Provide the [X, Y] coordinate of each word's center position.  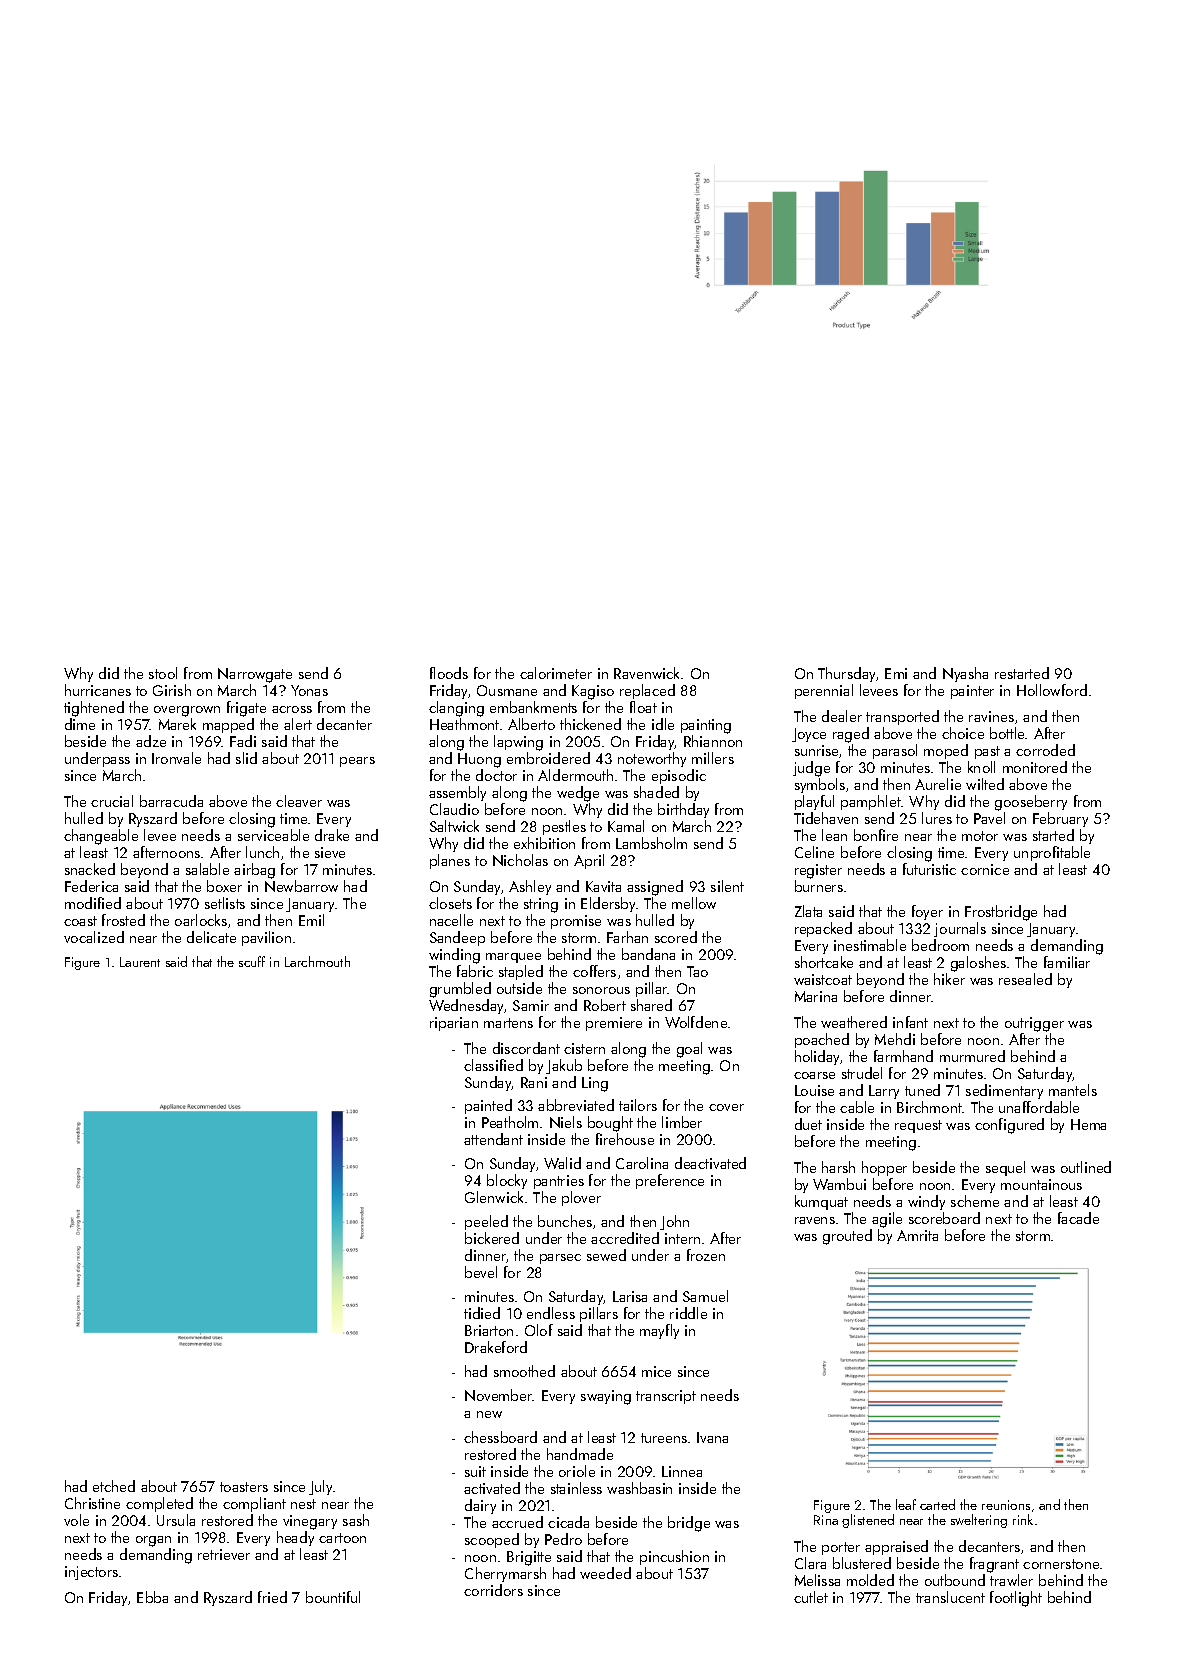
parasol [895, 751]
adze [151, 741]
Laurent [140, 962]
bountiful [333, 1597]
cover [726, 1107]
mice [656, 1371]
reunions [1006, 1505]
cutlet [811, 1597]
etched [114, 1486]
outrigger [1034, 1024]
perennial [824, 691]
